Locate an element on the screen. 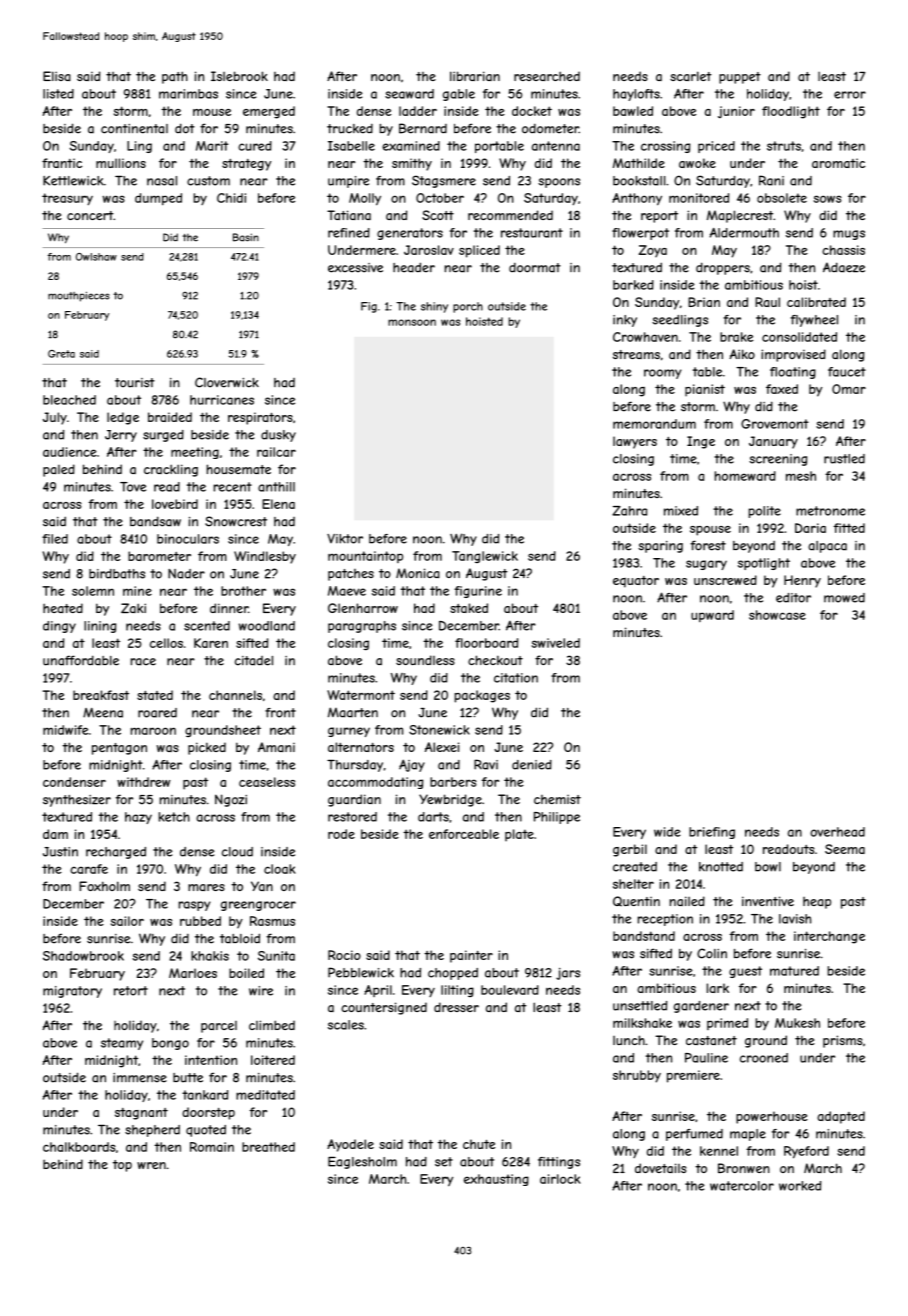  Islebrook is located at coordinates (239, 76).
